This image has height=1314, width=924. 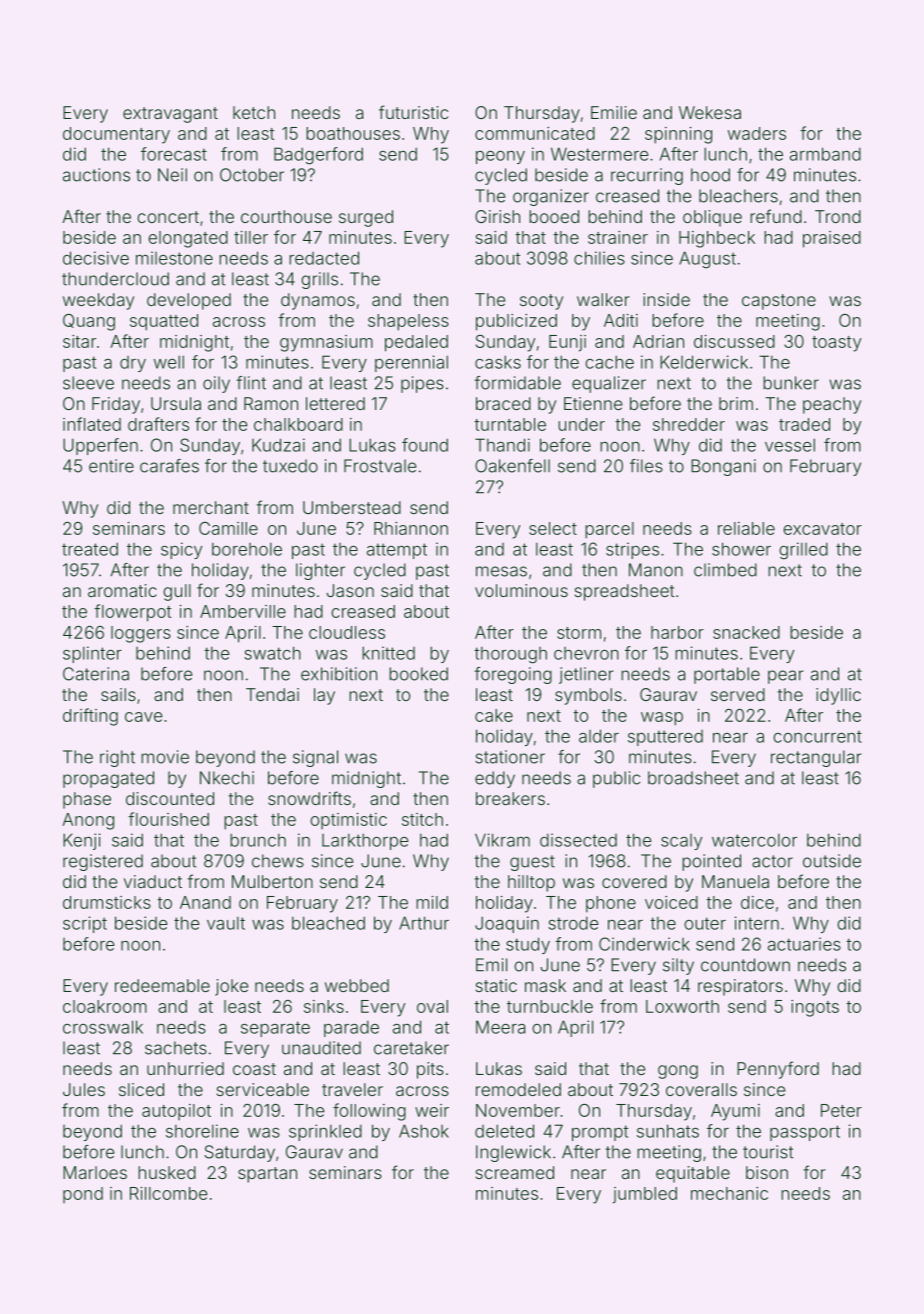 I want to click on organizer, so click(x=551, y=197).
